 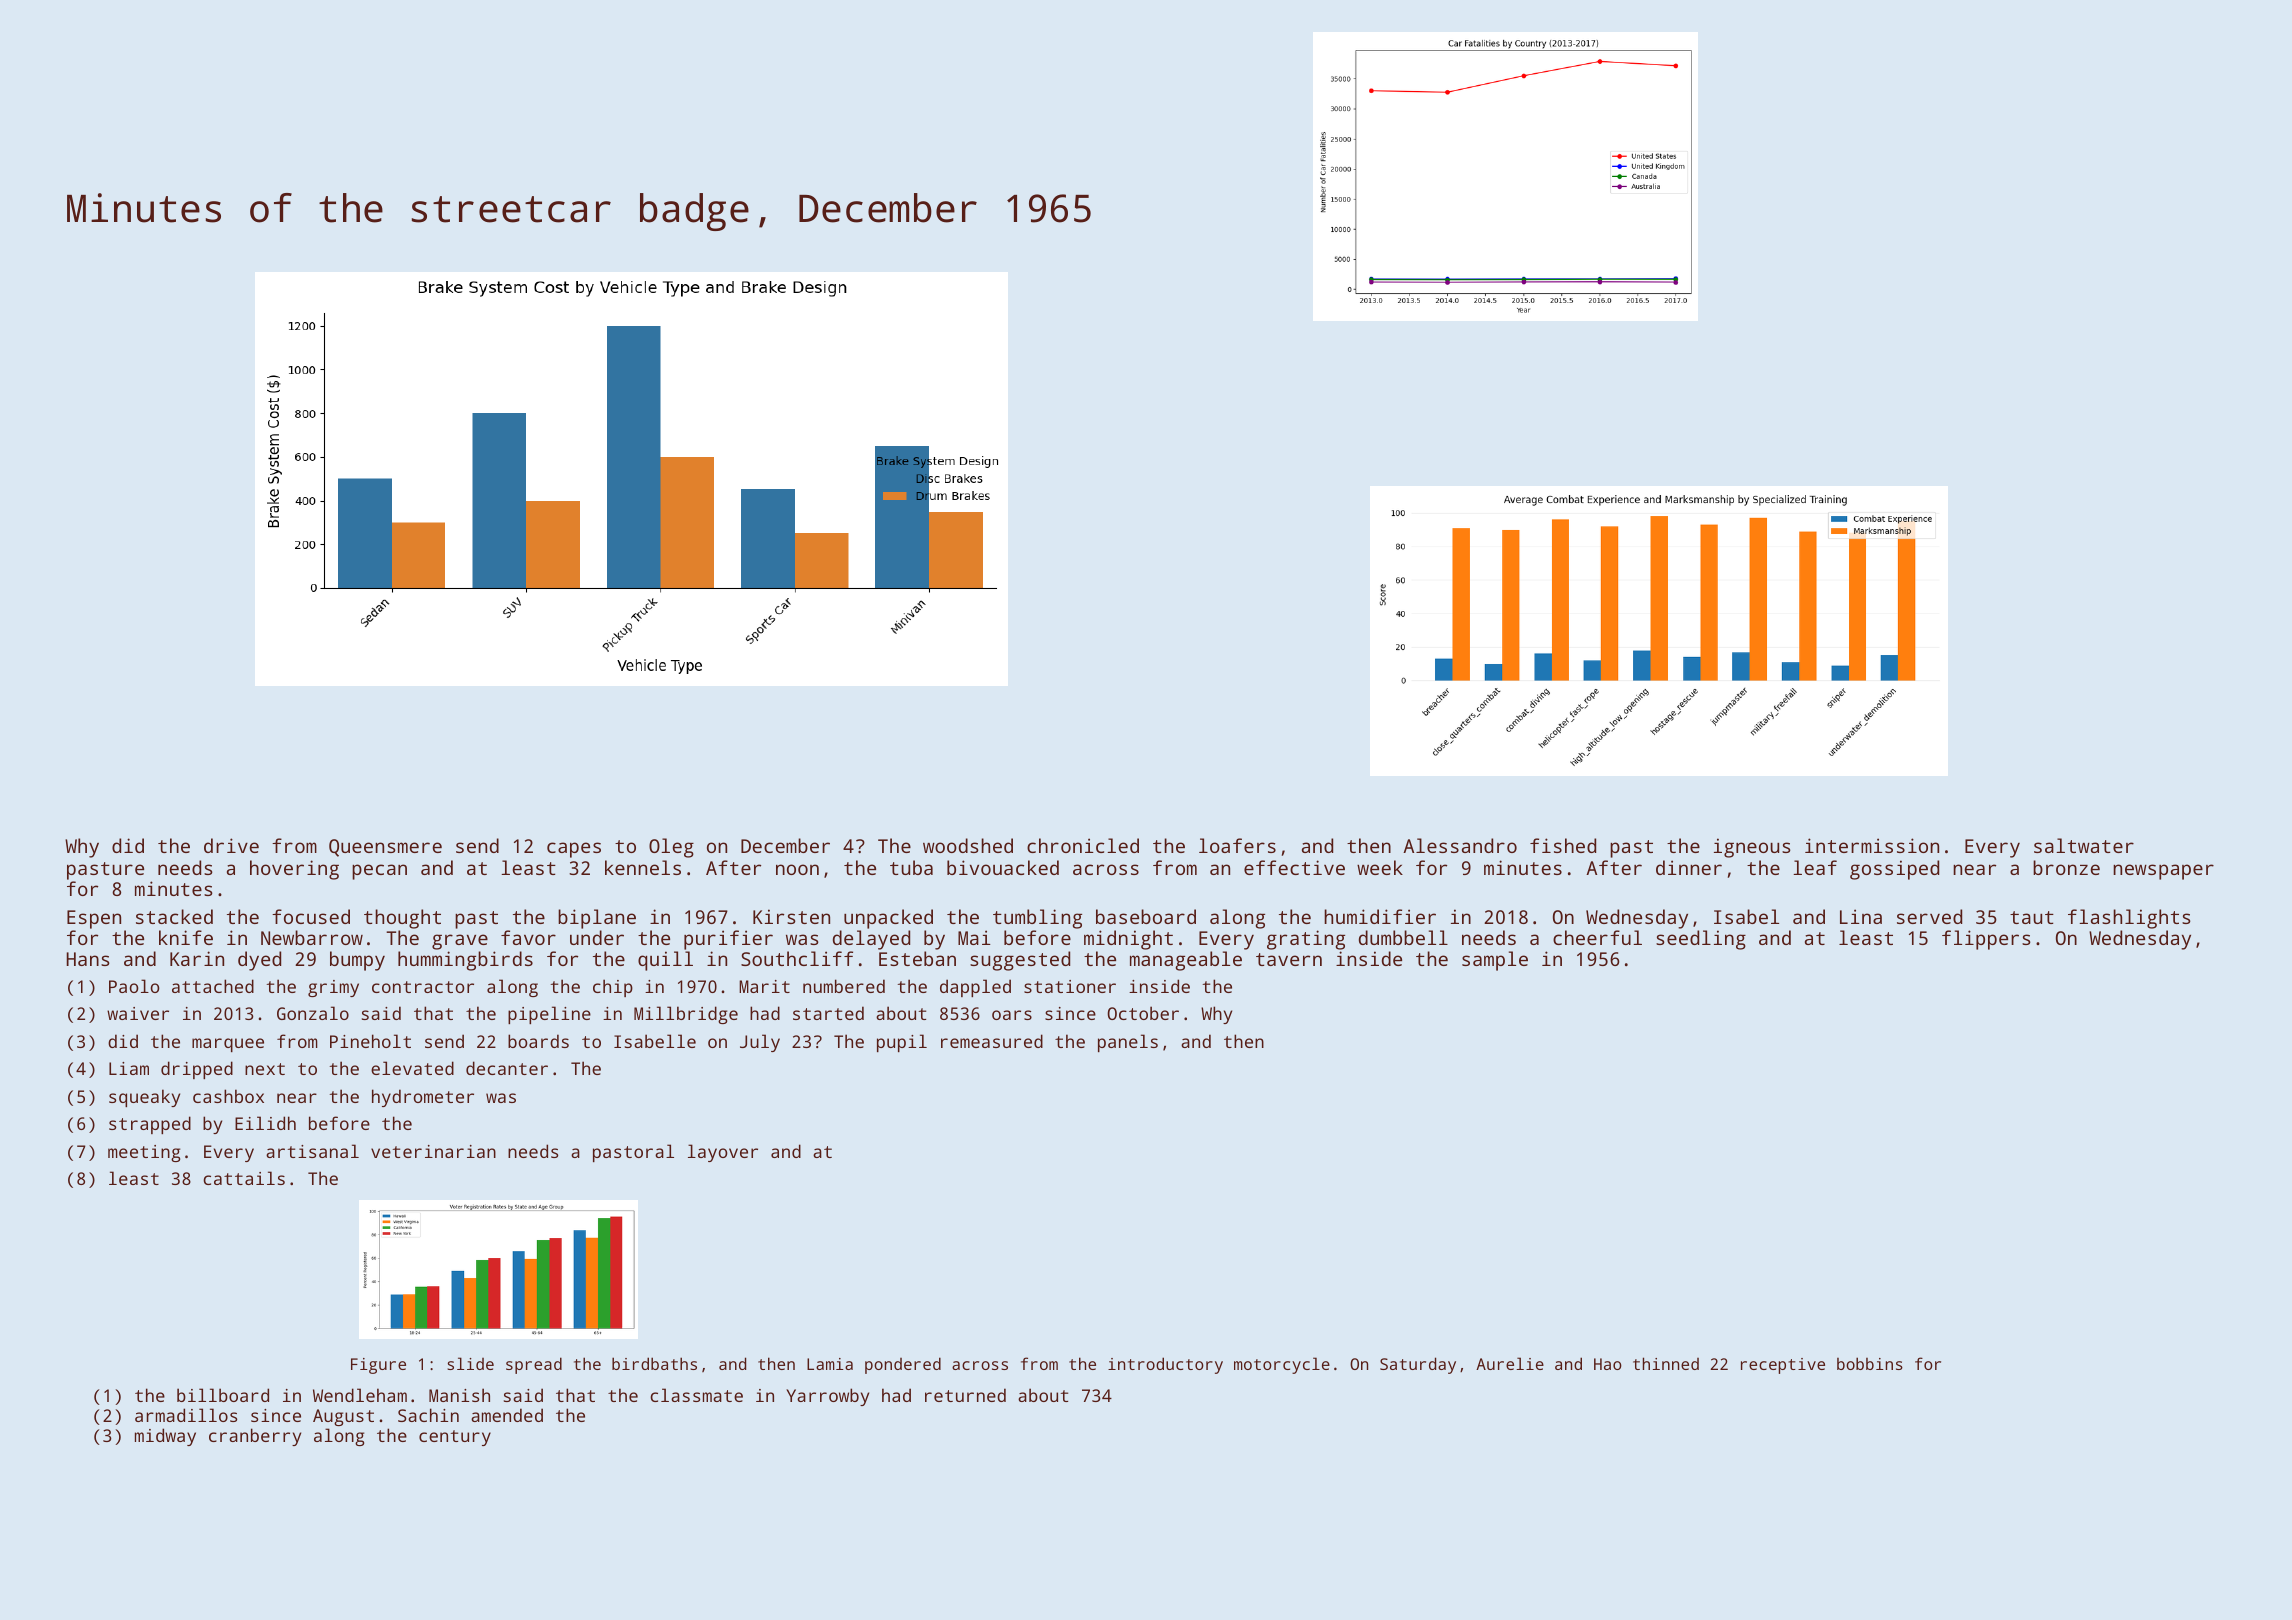 What do you see at coordinates (968, 845) in the screenshot?
I see `woodshed` at bounding box center [968, 845].
